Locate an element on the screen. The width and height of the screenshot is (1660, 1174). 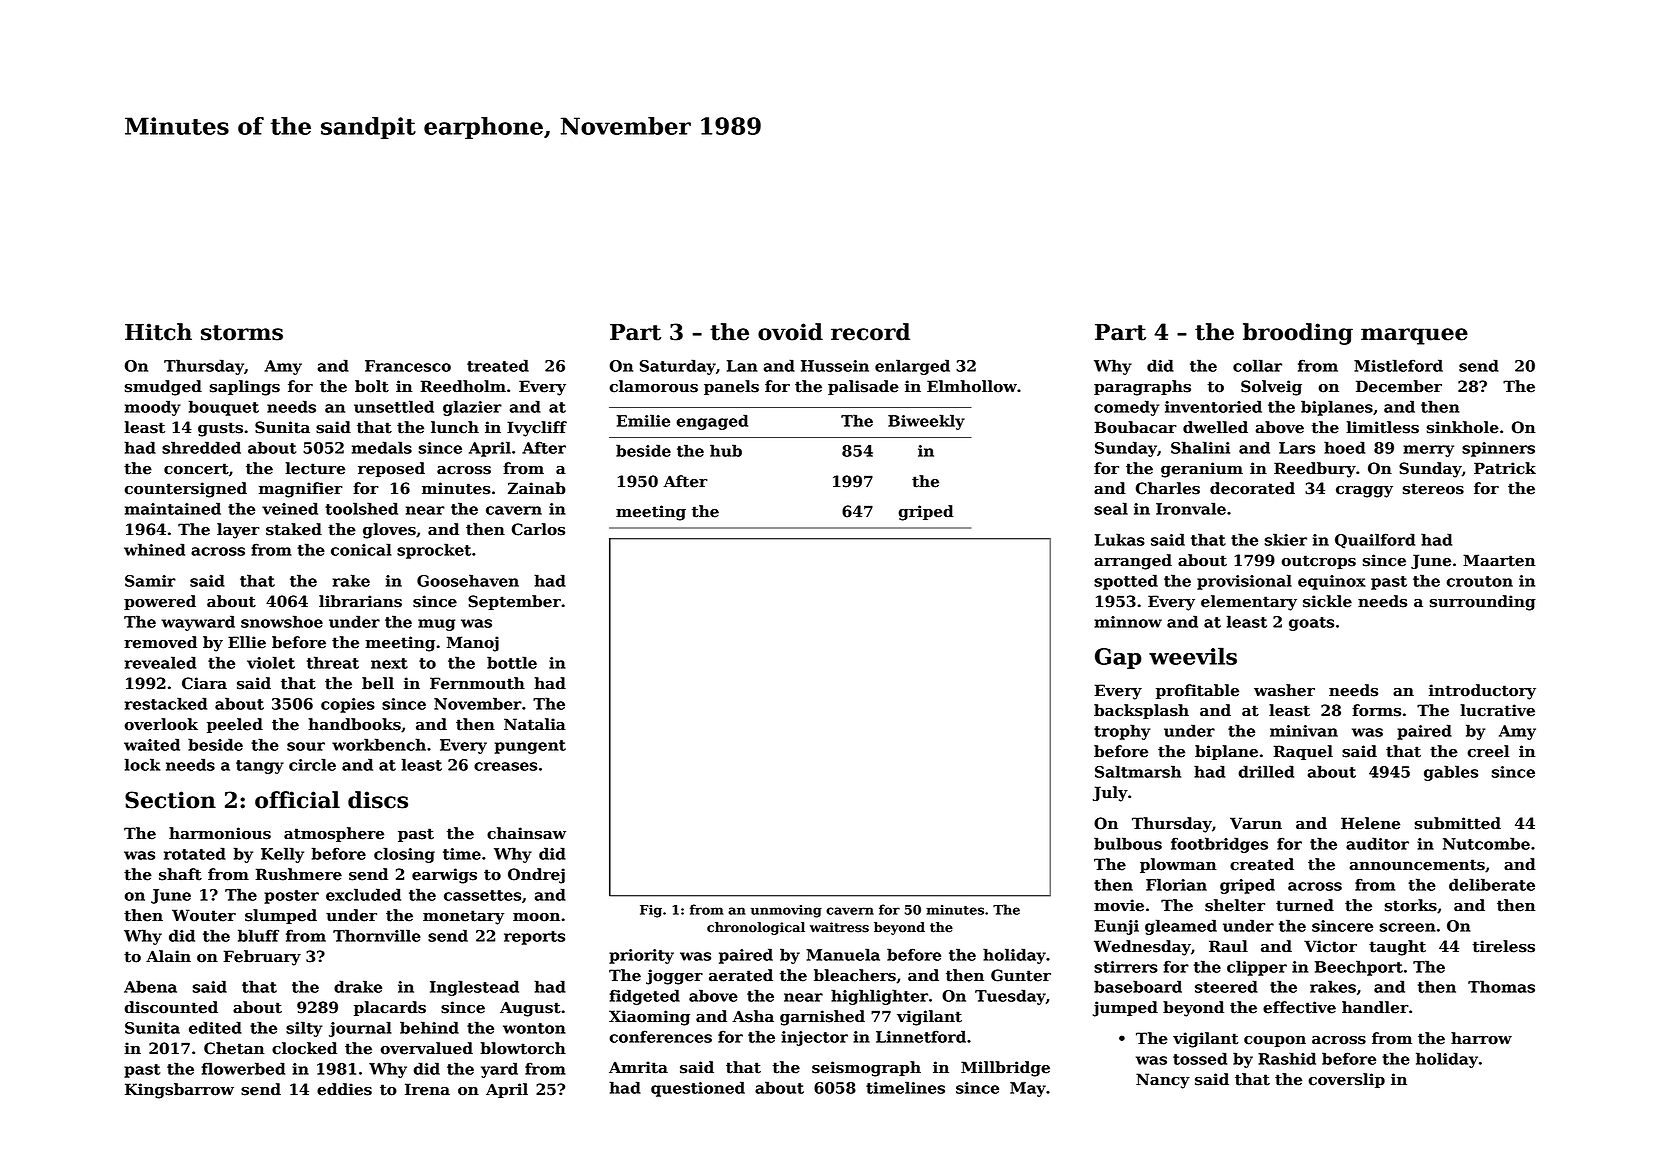
September is located at coordinates (514, 602).
